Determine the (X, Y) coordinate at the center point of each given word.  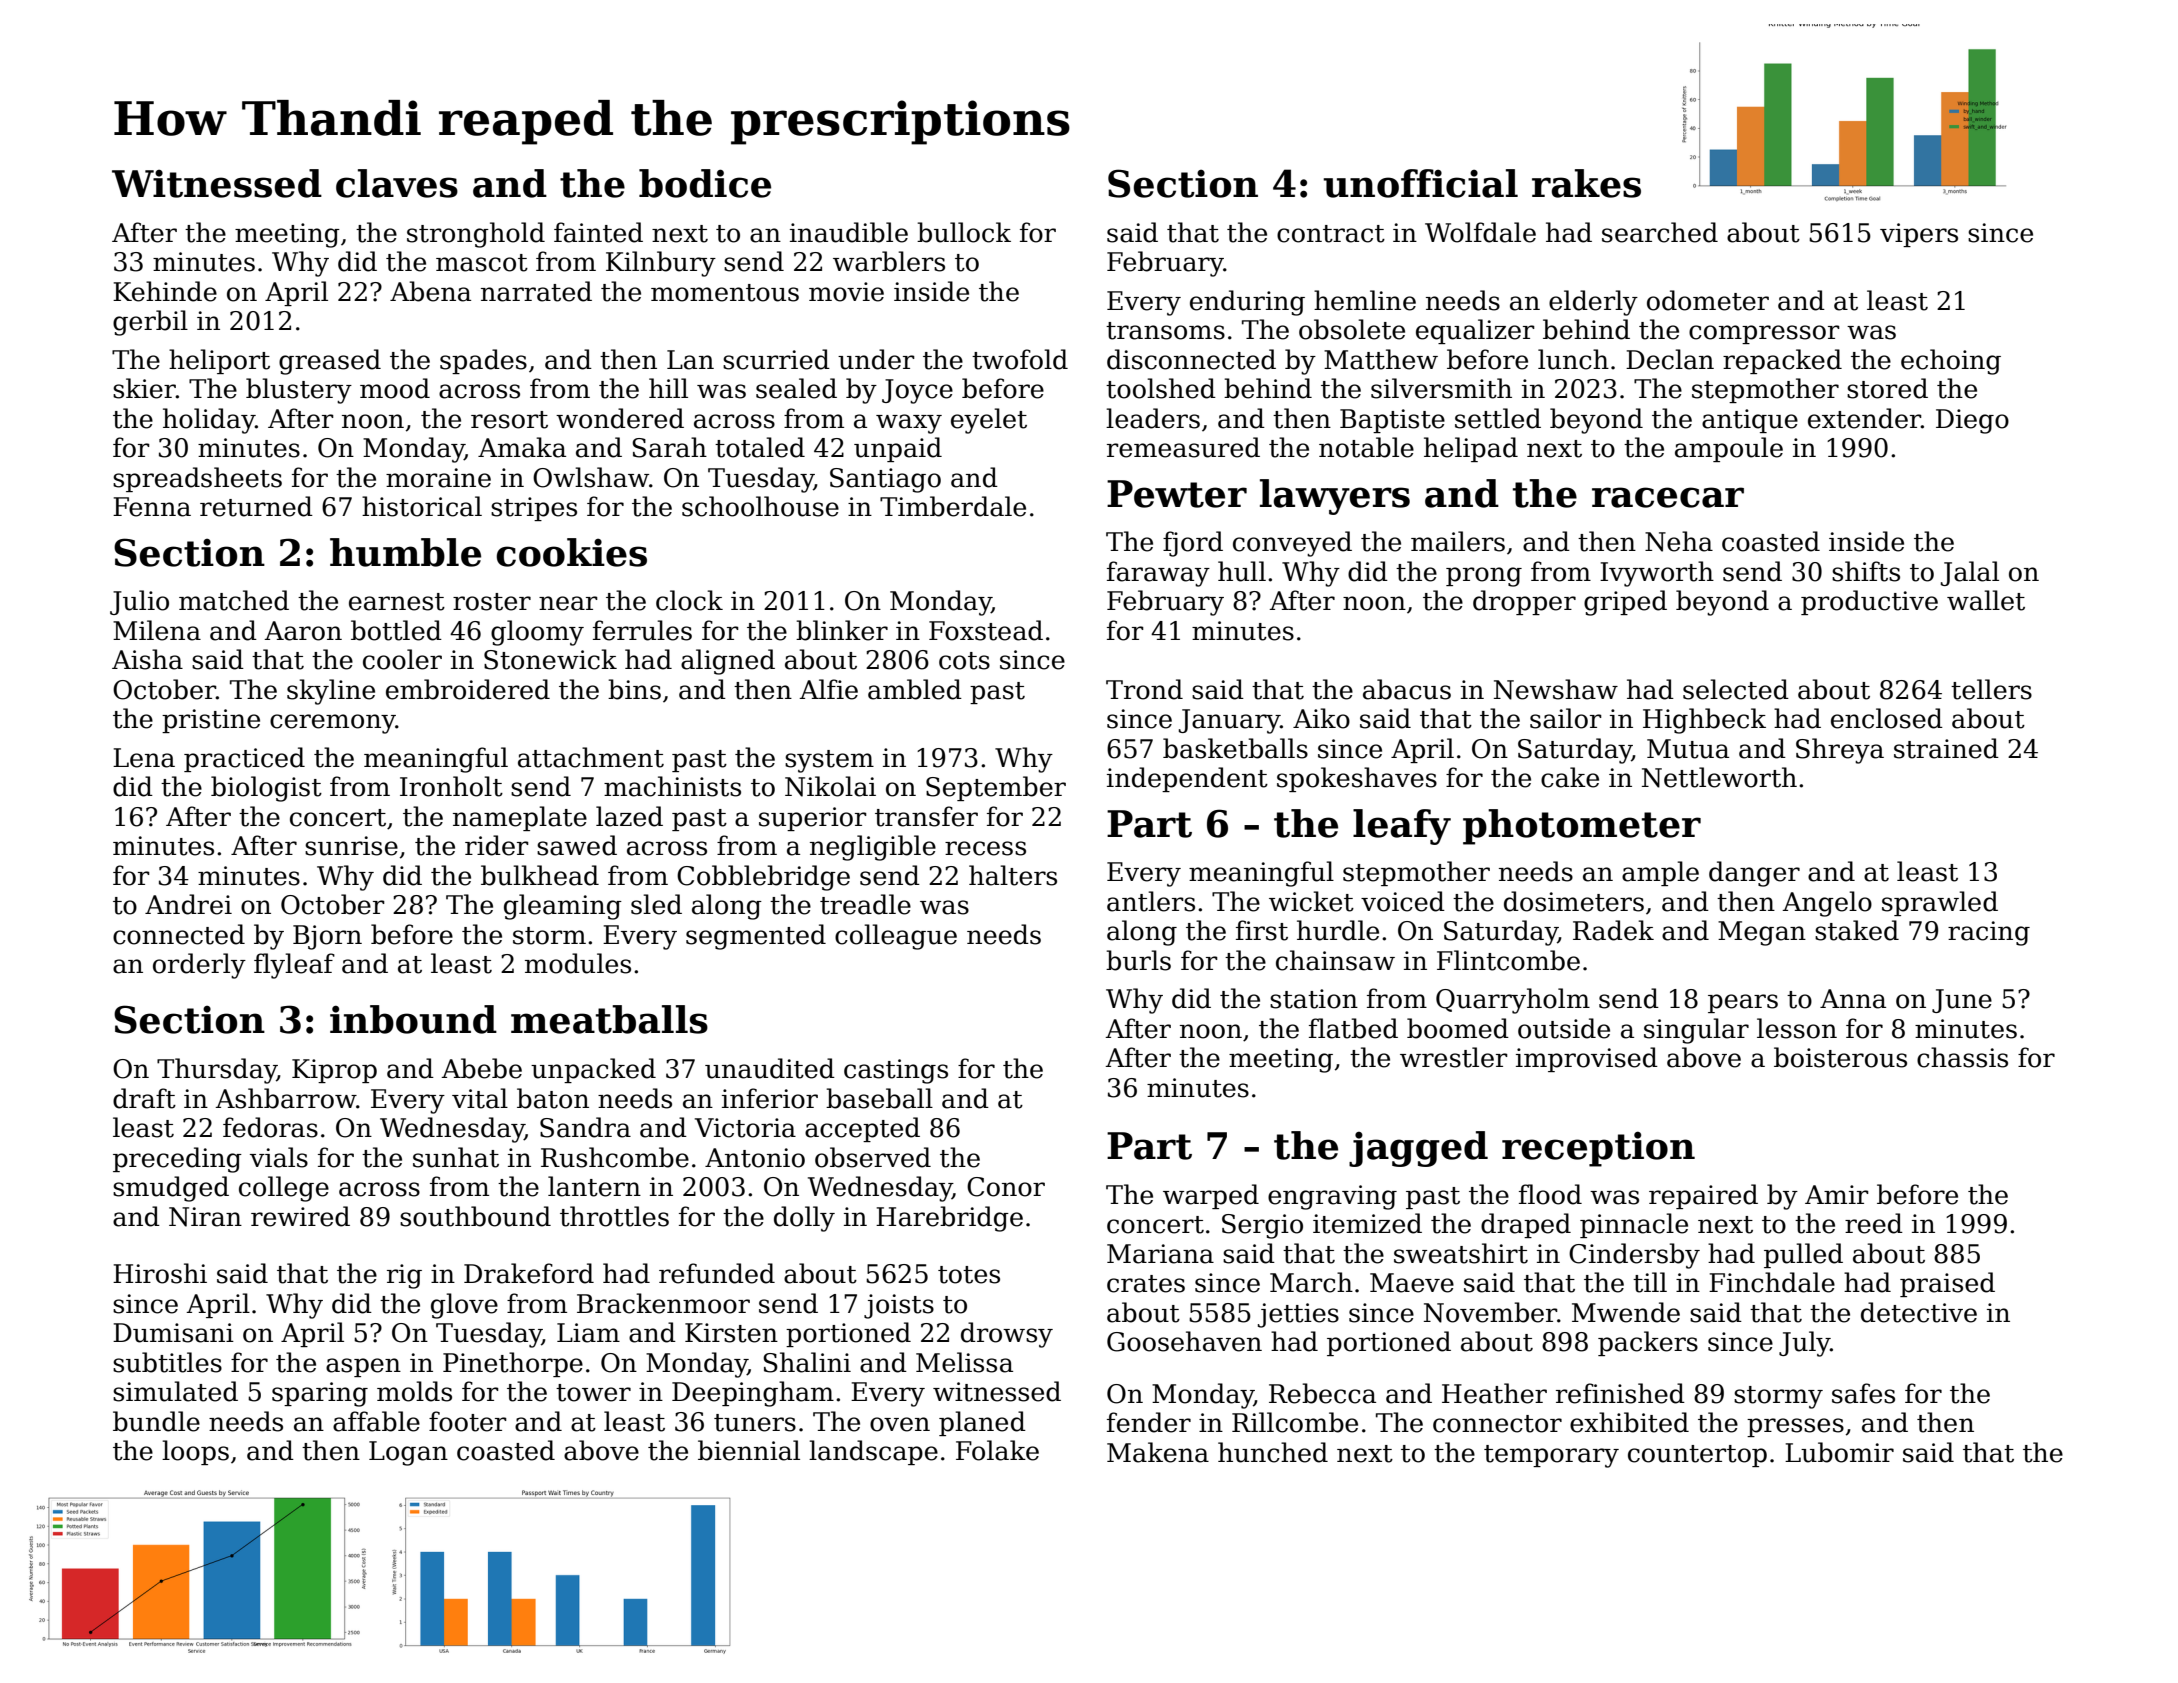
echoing (1951, 362)
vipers (1919, 235)
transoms (1165, 331)
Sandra (585, 1127)
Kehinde (165, 291)
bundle (156, 1421)
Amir (1837, 1194)
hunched (1273, 1452)
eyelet (989, 421)
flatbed (1353, 1028)
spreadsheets (197, 479)
